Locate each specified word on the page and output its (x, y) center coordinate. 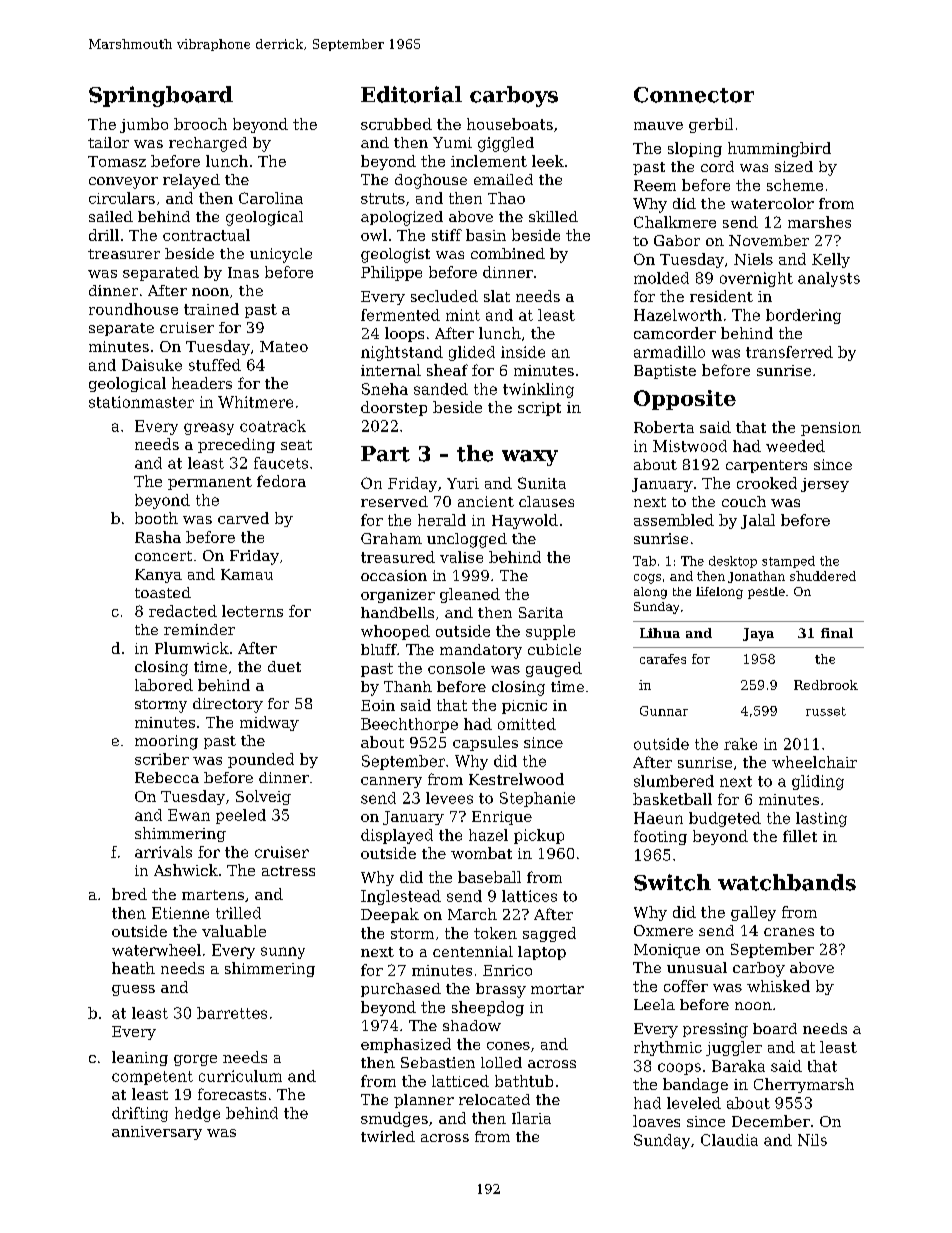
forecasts (232, 1094)
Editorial (411, 94)
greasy (209, 429)
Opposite (685, 400)
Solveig (263, 797)
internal (391, 370)
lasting (821, 819)
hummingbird (779, 149)
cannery (391, 782)
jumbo (144, 125)
